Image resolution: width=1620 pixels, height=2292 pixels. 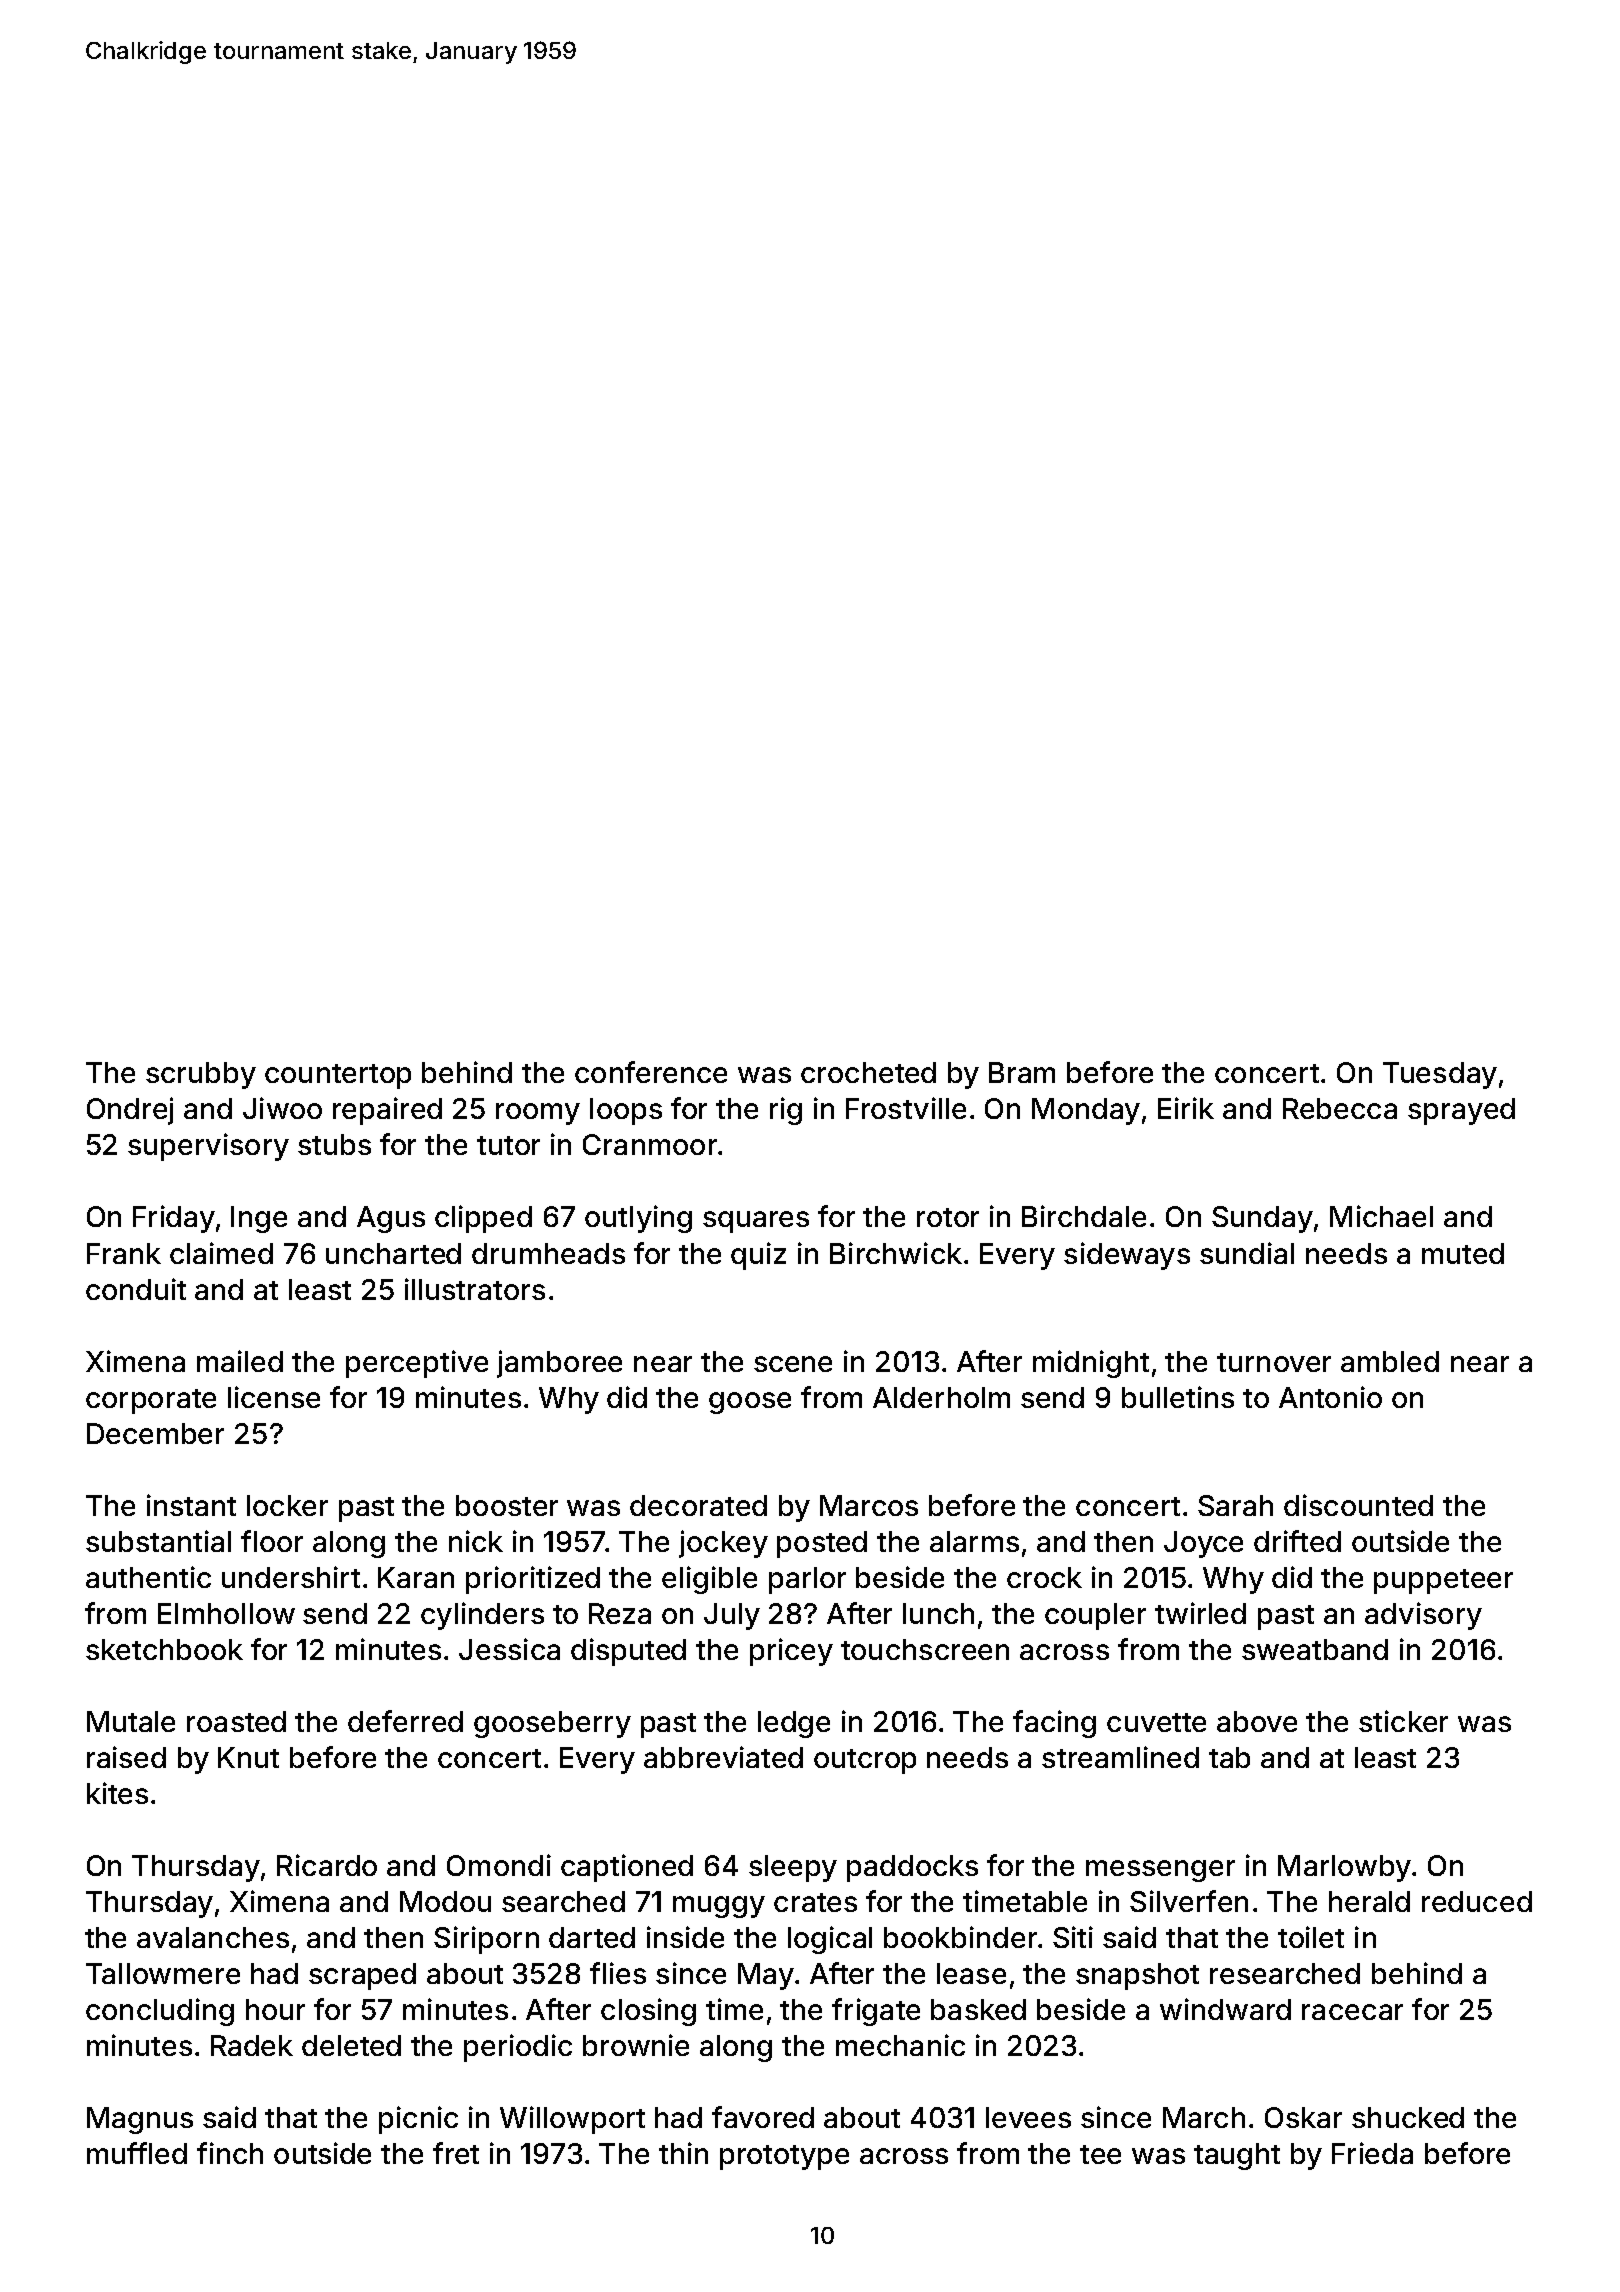 I want to click on turnover, so click(x=1274, y=1362).
